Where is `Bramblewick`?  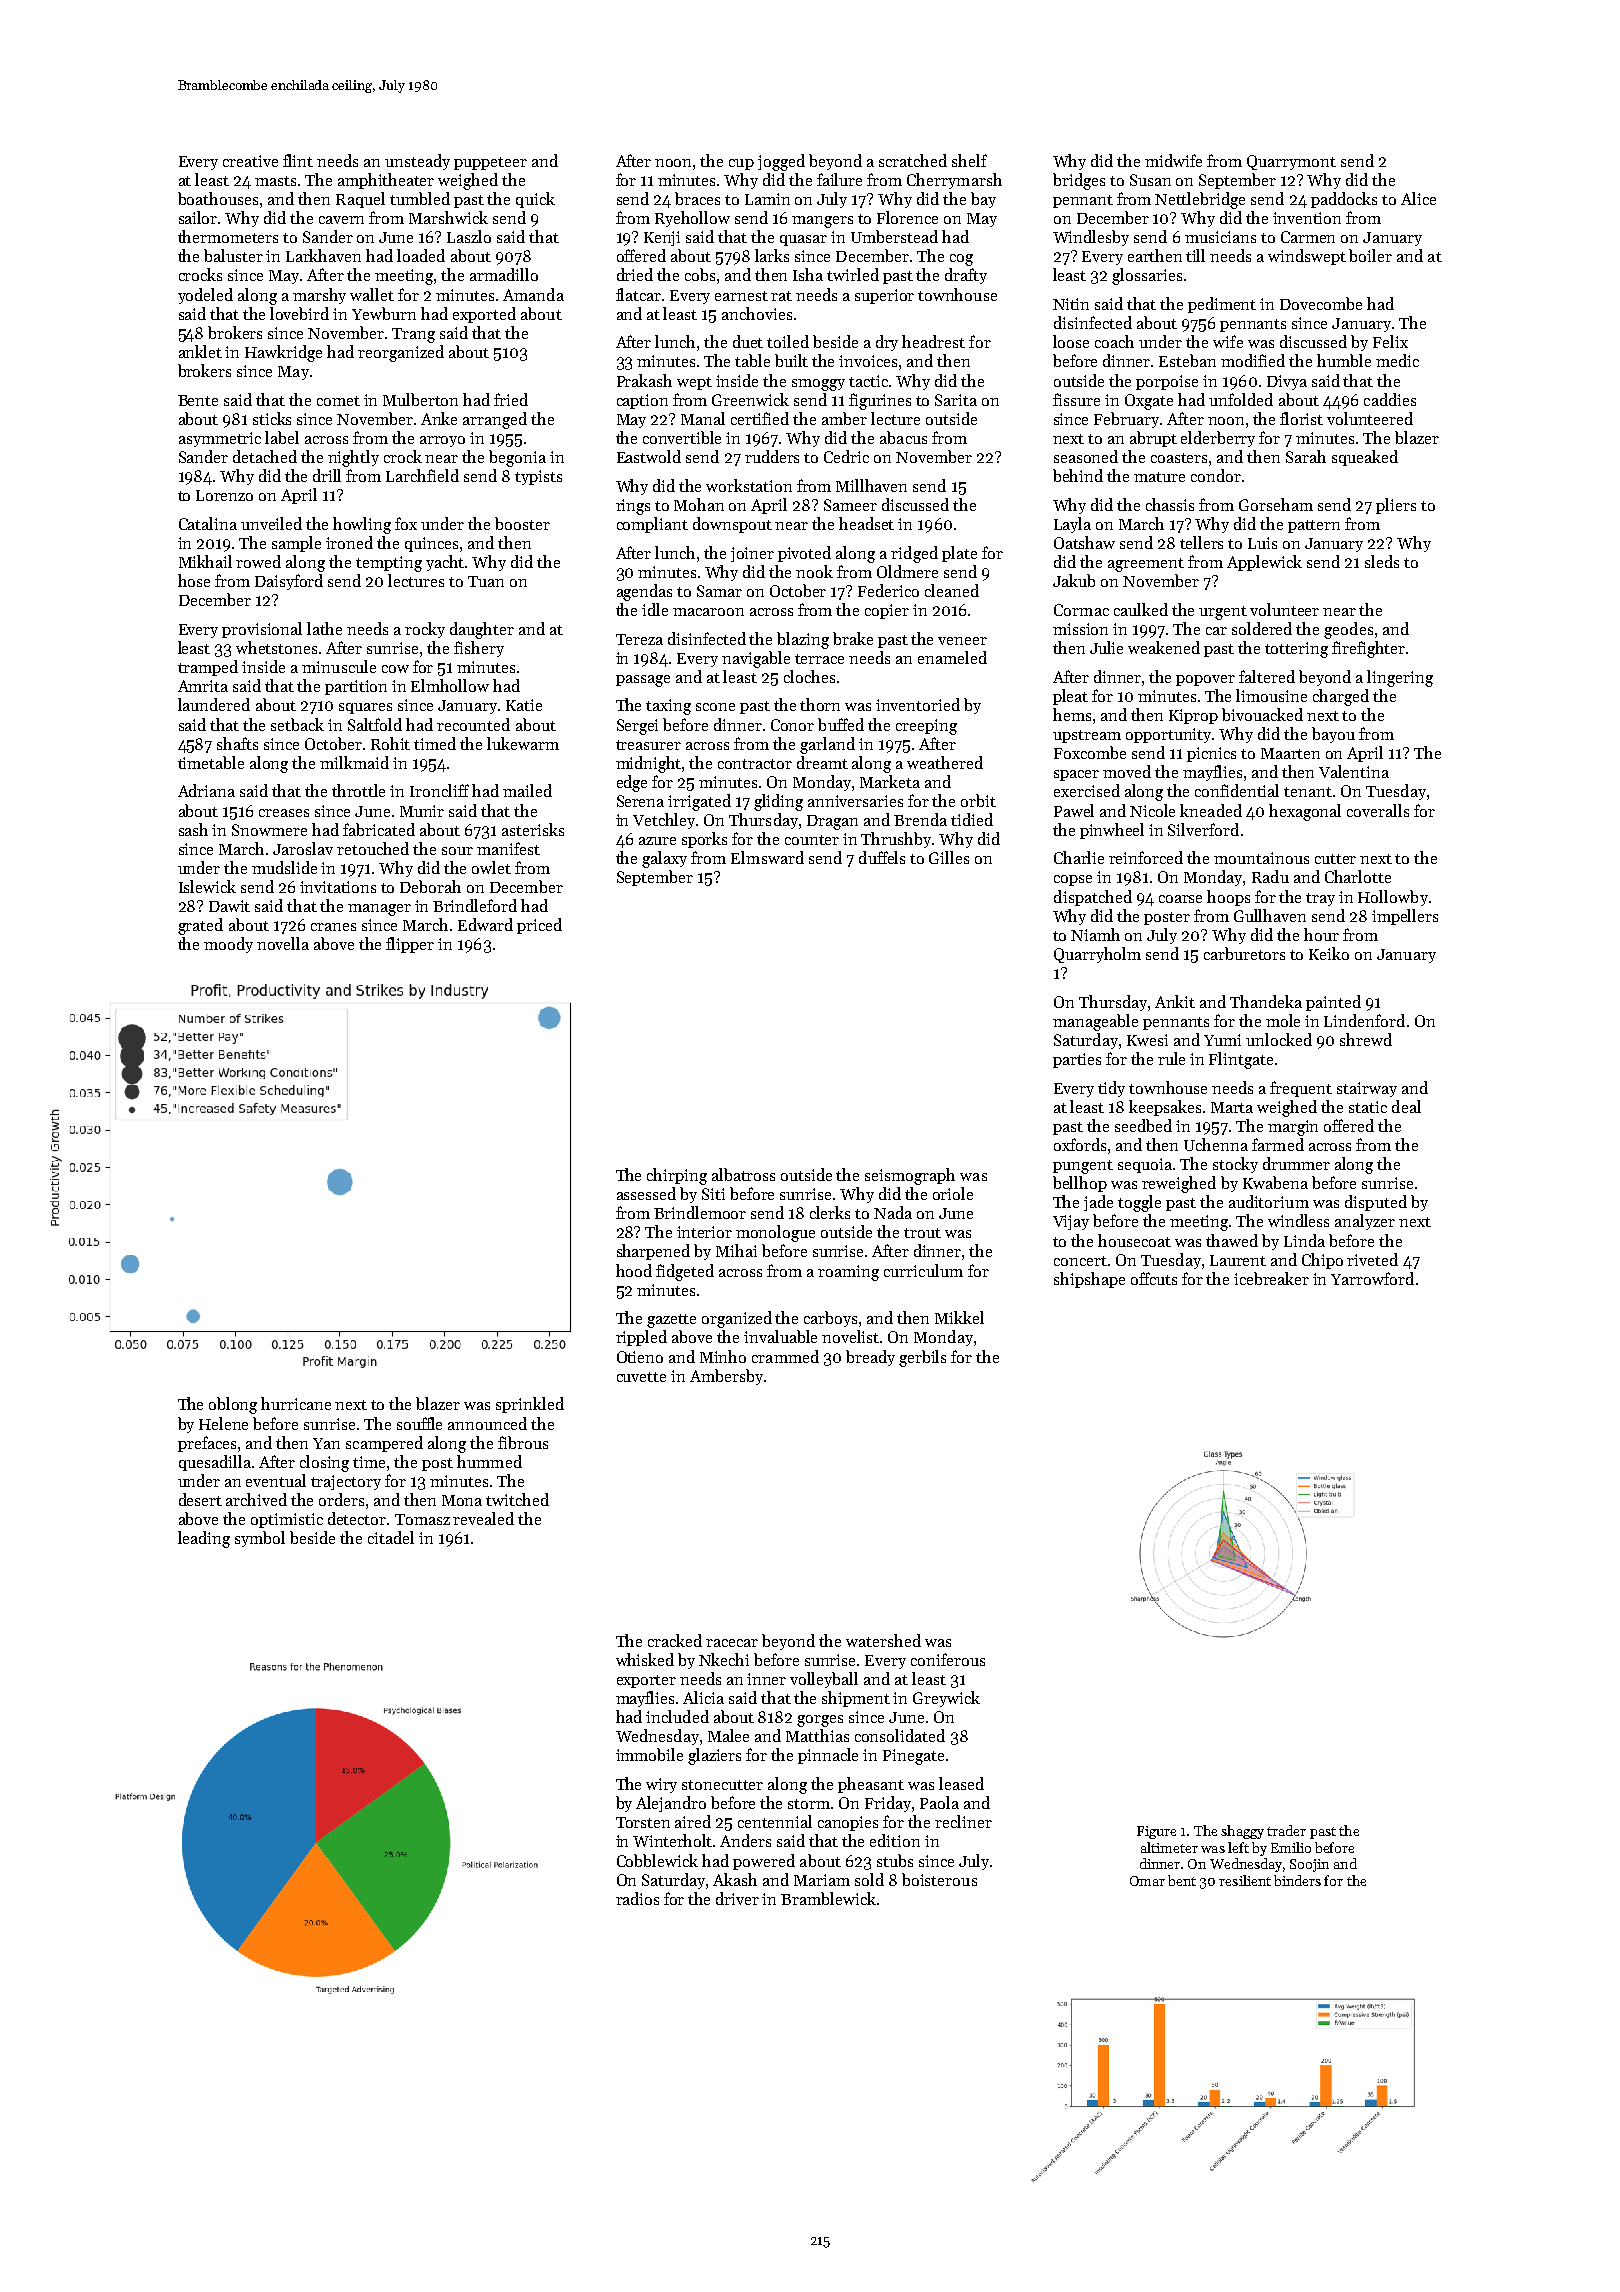 Bramblewick is located at coordinates (828, 1898).
